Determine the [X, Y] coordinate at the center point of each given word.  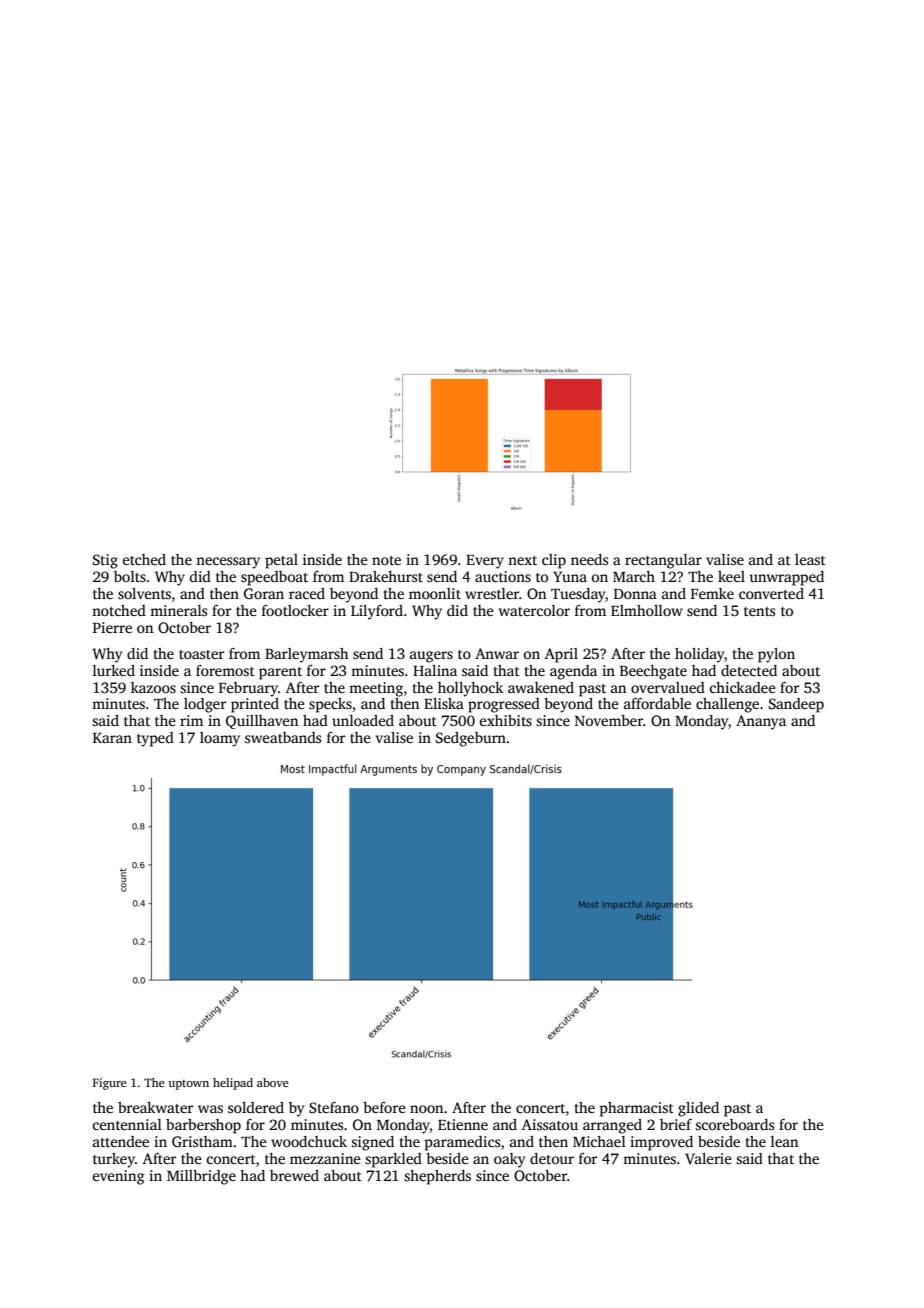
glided [698, 1109]
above [272, 1082]
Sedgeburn [471, 739]
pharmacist [636, 1109]
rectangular [663, 561]
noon [426, 1109]
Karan [112, 738]
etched [144, 559]
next [522, 560]
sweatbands [283, 737]
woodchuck [309, 1141]
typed [155, 739]
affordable [657, 703]
